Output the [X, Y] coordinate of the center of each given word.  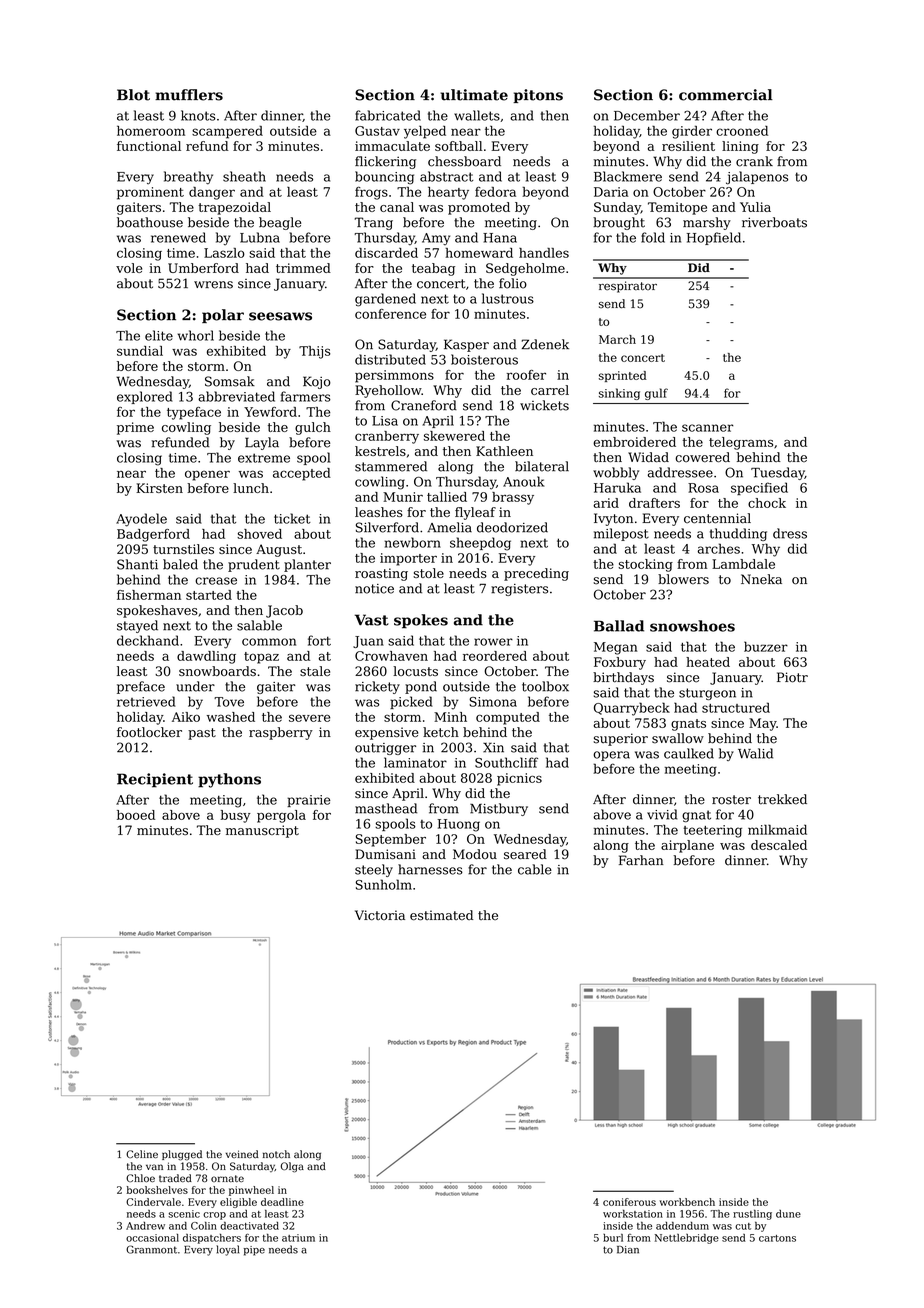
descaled [779, 845]
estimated [441, 915]
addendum [682, 1226]
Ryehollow [388, 391]
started [209, 595]
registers [519, 590]
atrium [298, 1238]
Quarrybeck [632, 709]
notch [276, 1154]
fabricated [388, 115]
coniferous [629, 1202]
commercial [726, 95]
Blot [133, 95]
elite [159, 335]
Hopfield [714, 238]
